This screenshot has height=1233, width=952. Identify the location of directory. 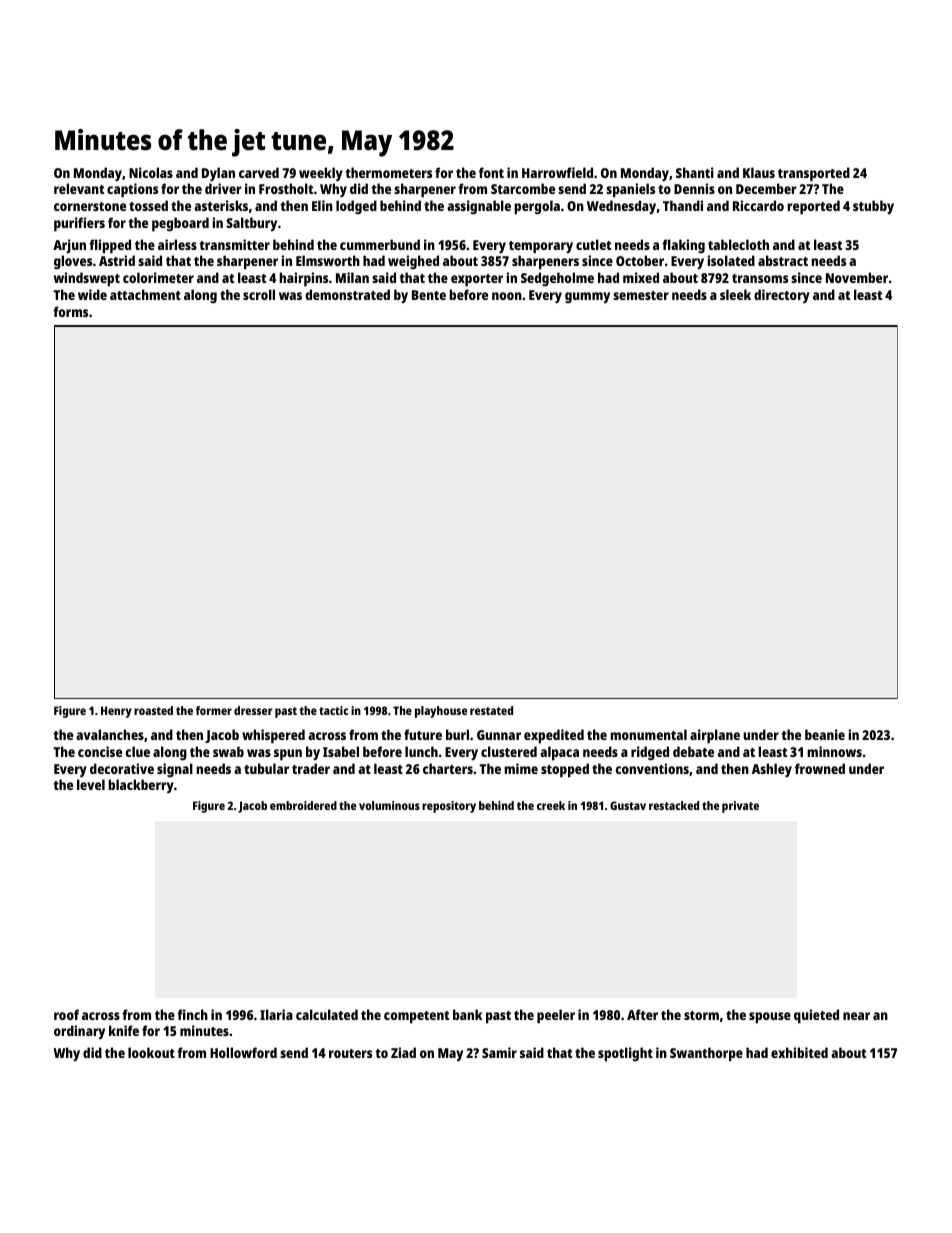
(782, 296).
